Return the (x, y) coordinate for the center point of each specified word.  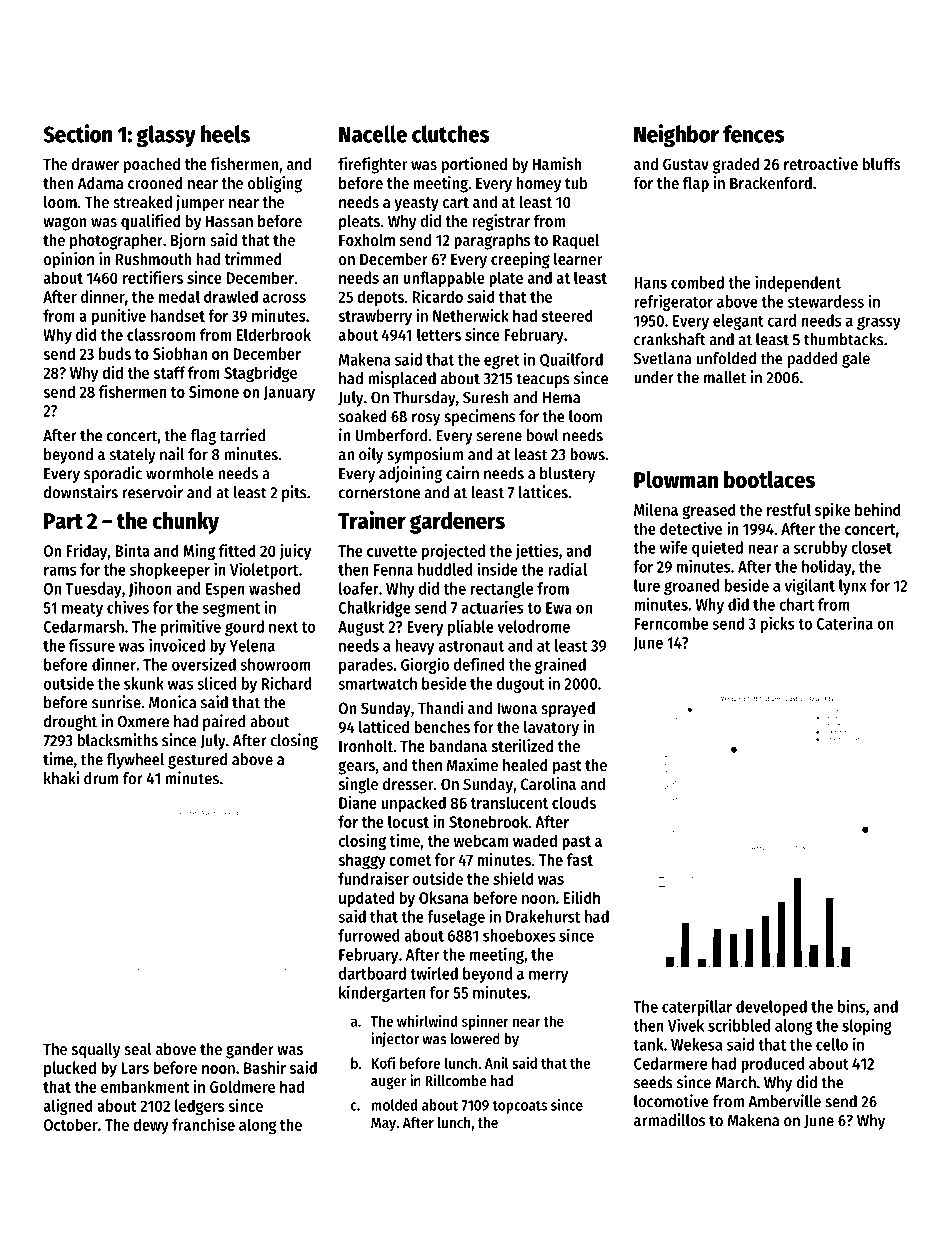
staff (169, 372)
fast (580, 859)
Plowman (676, 479)
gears (356, 768)
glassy (166, 136)
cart (456, 202)
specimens (479, 417)
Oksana (443, 897)
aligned (68, 1107)
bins (852, 1006)
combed (697, 282)
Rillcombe (456, 1080)
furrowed (369, 935)
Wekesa (696, 1044)
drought (70, 723)
